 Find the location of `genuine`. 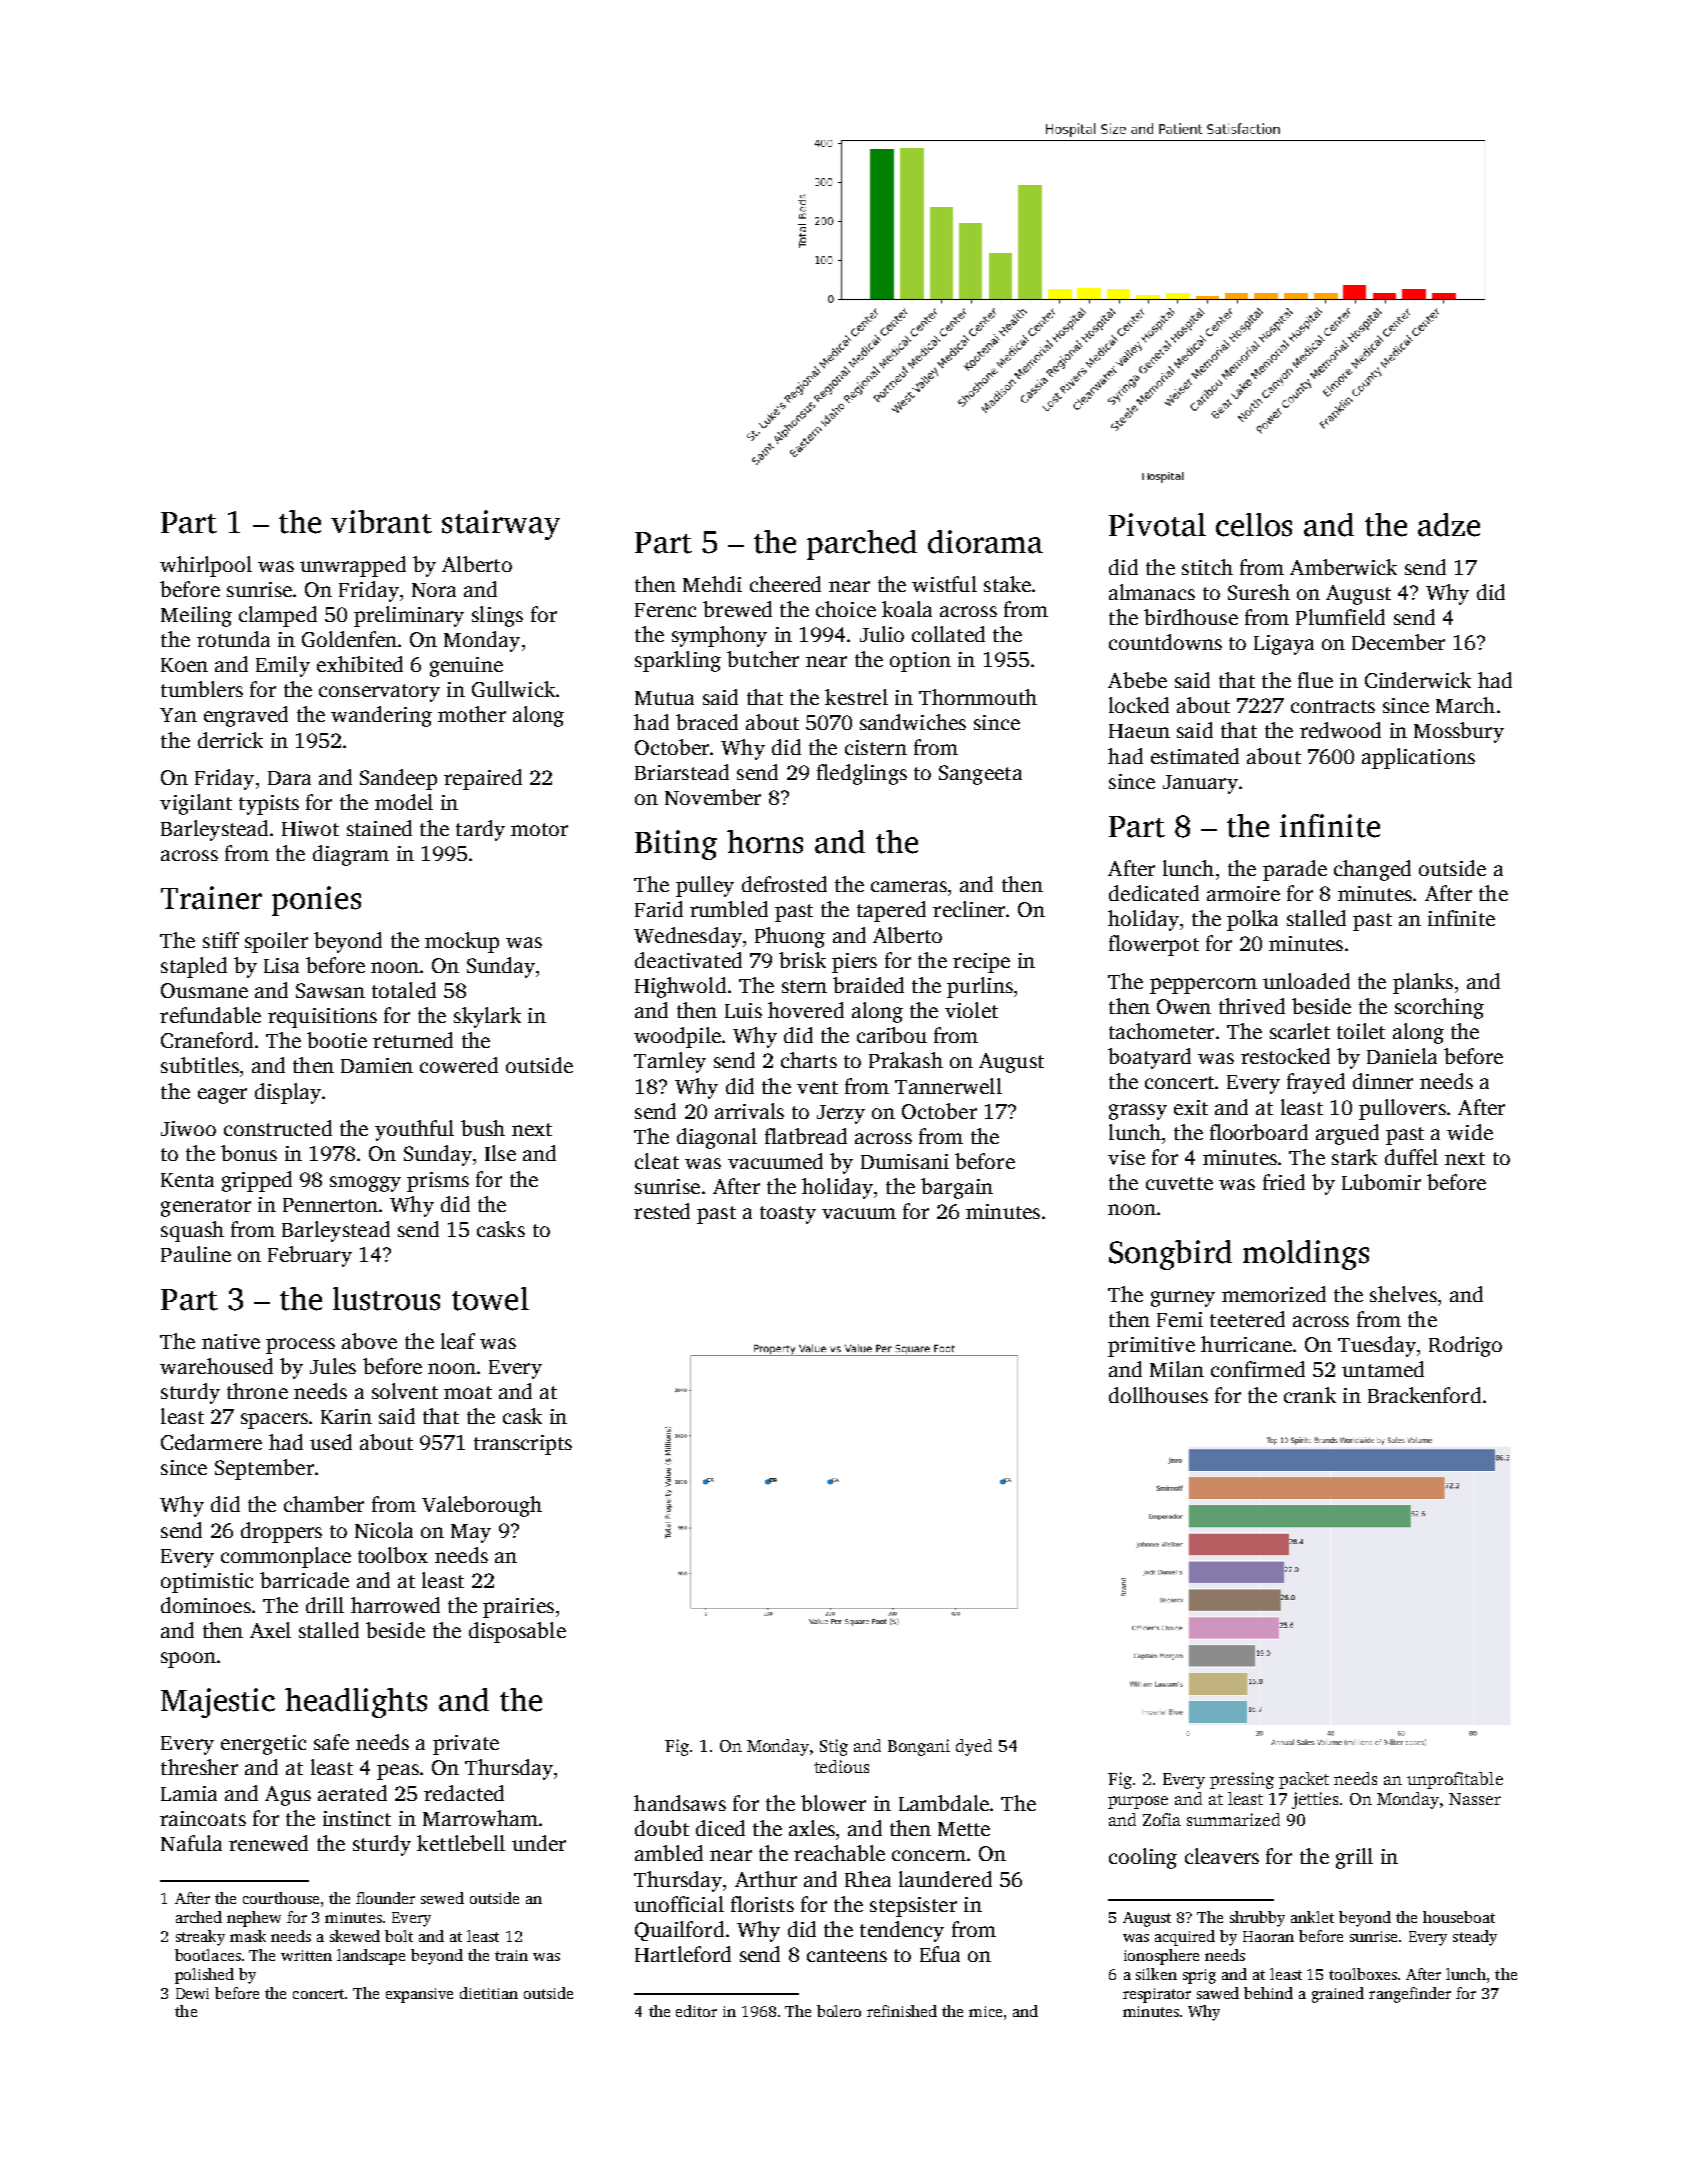

genuine is located at coordinates (466, 667).
